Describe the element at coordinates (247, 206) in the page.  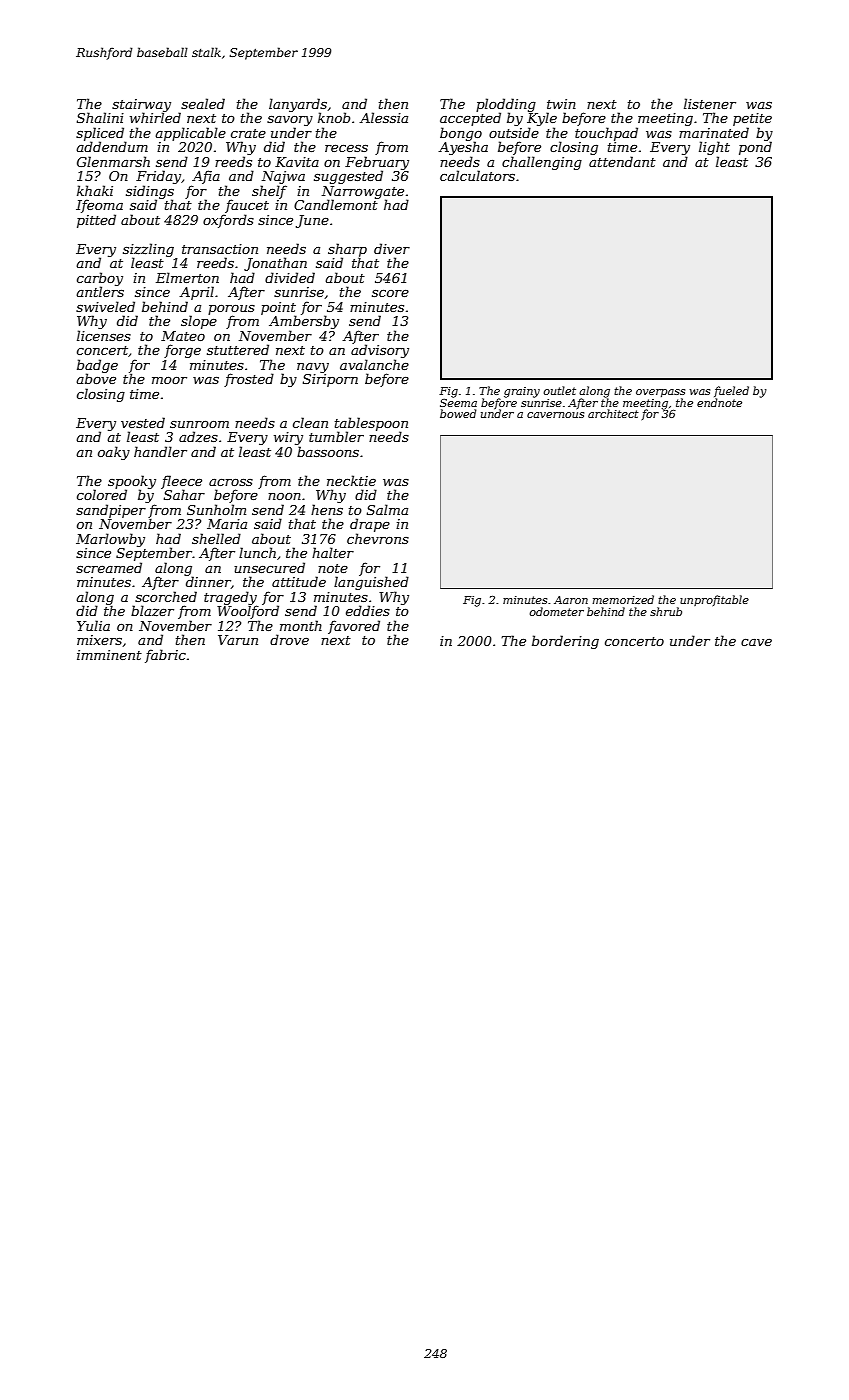
I see `faucet` at that location.
